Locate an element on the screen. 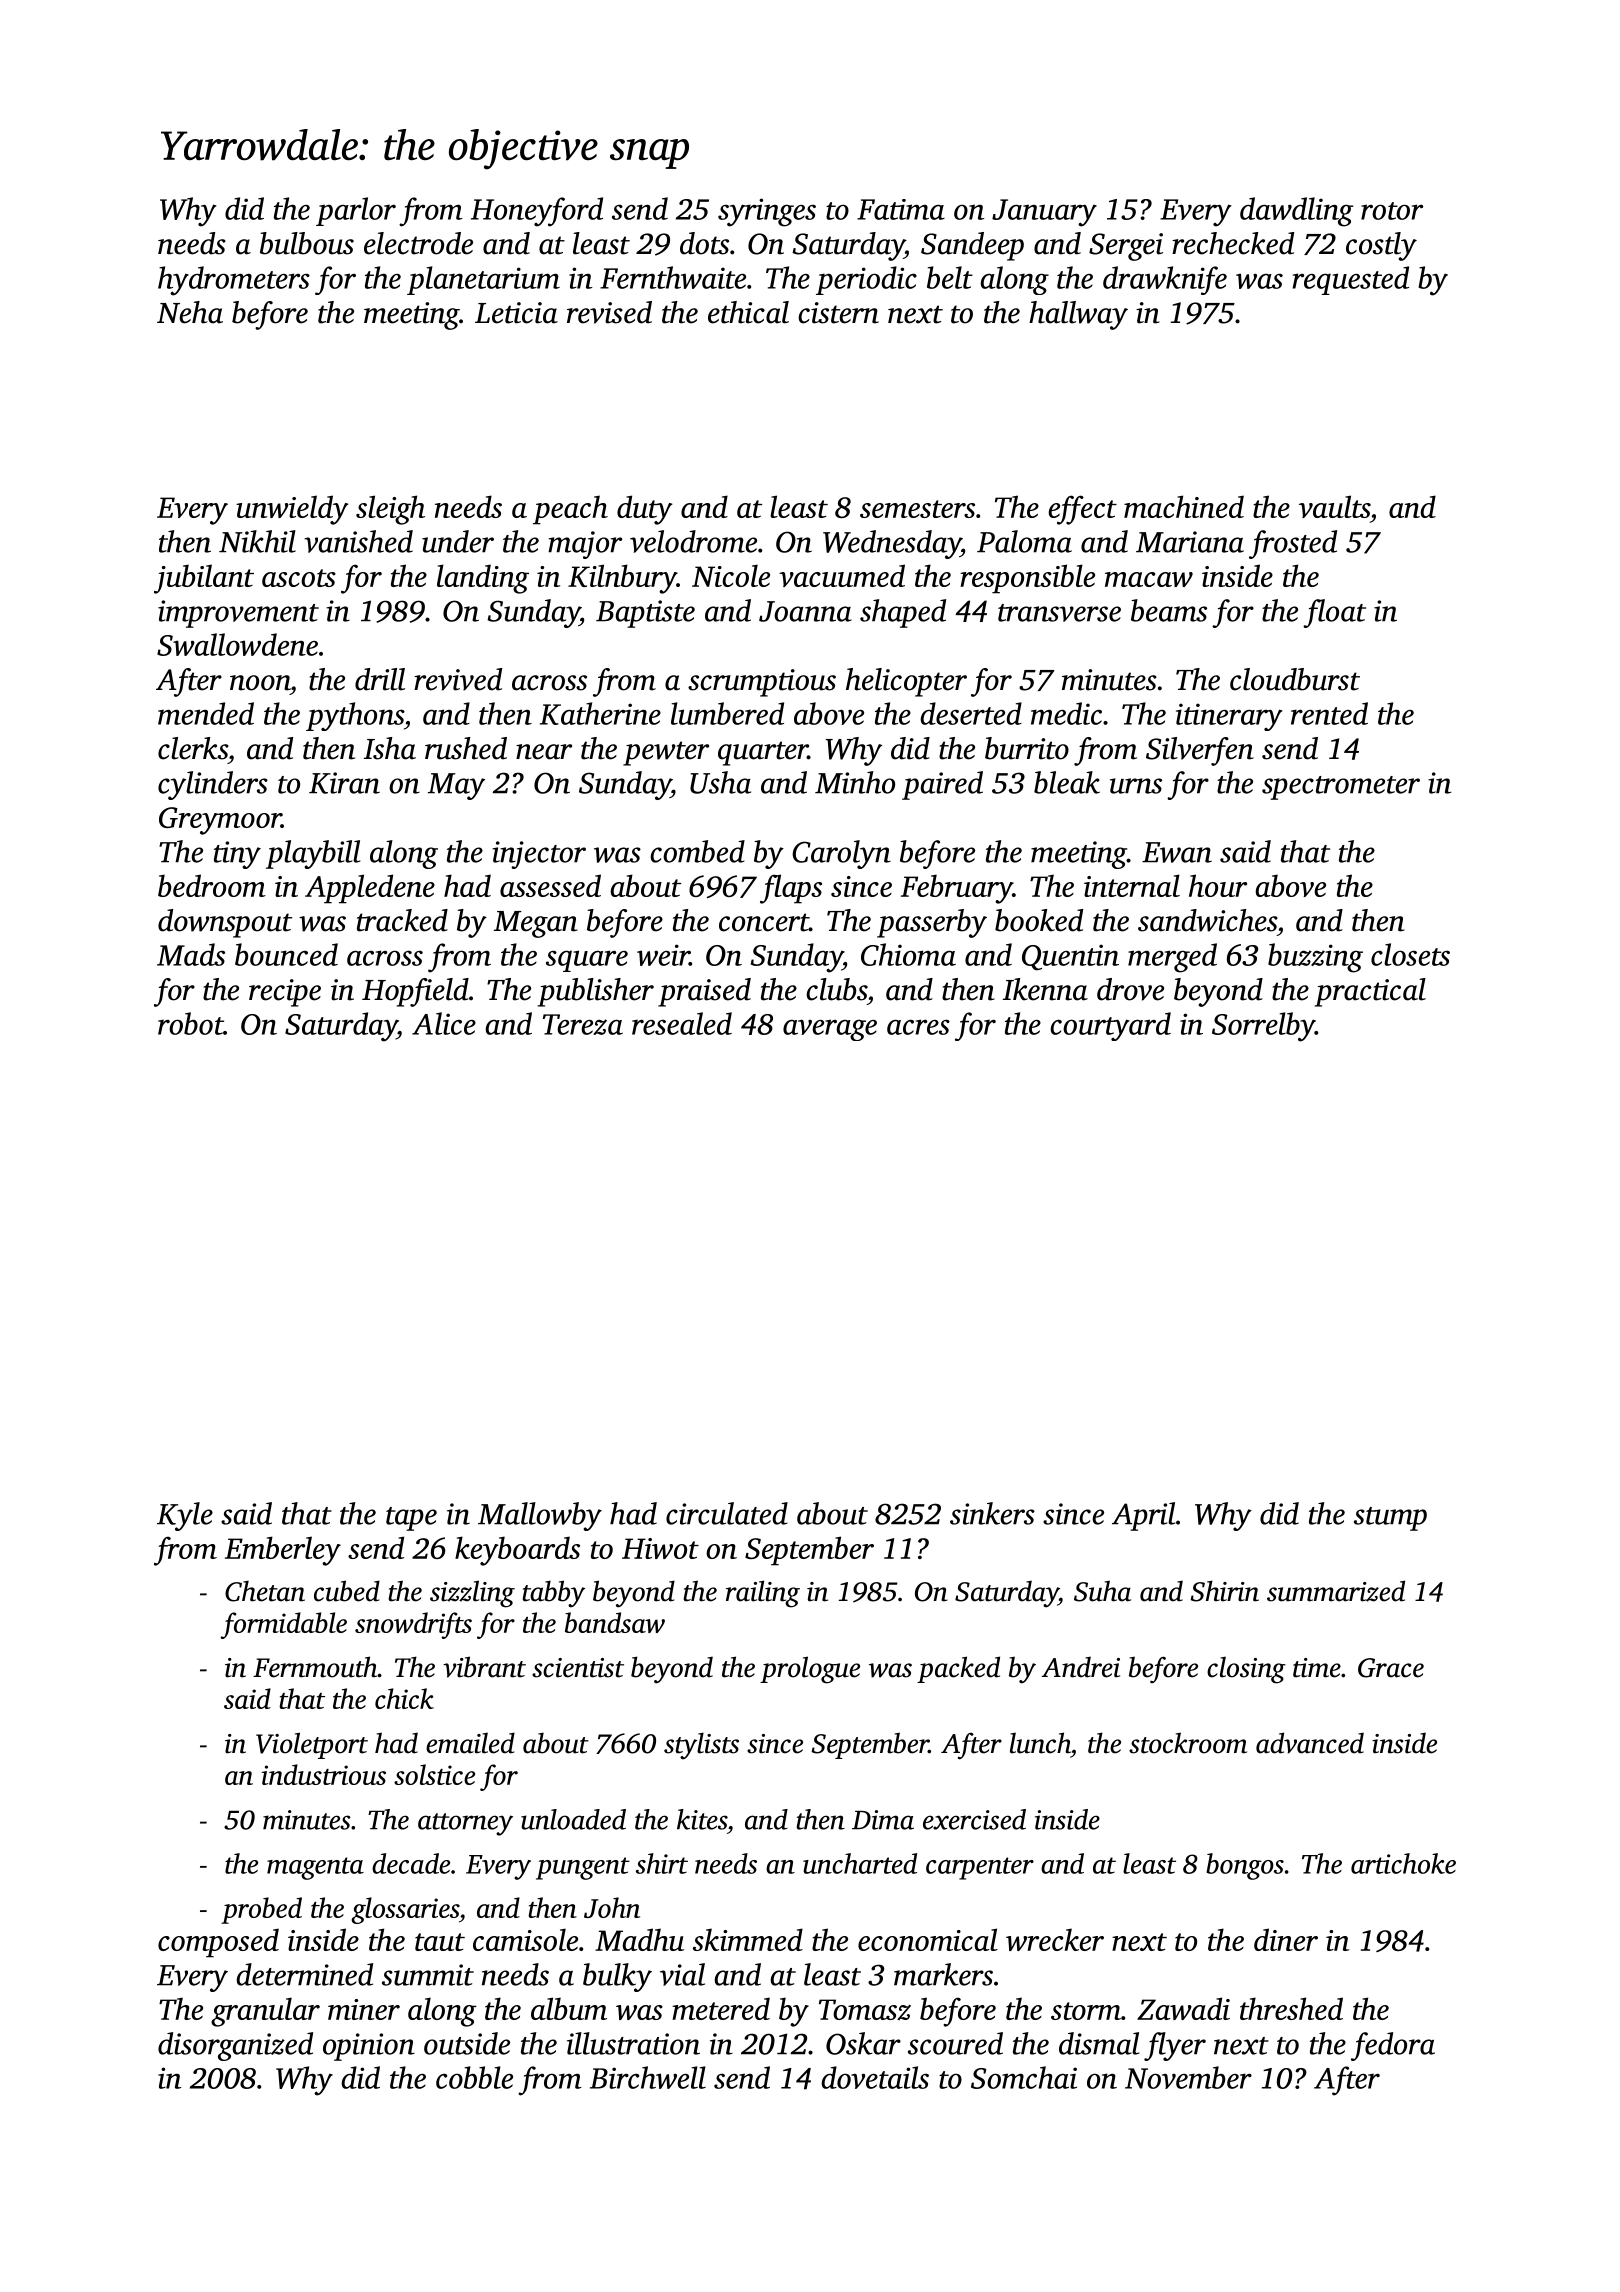 Image resolution: width=1620 pixels, height=2292 pixels. disorganized is located at coordinates (235, 2046).
